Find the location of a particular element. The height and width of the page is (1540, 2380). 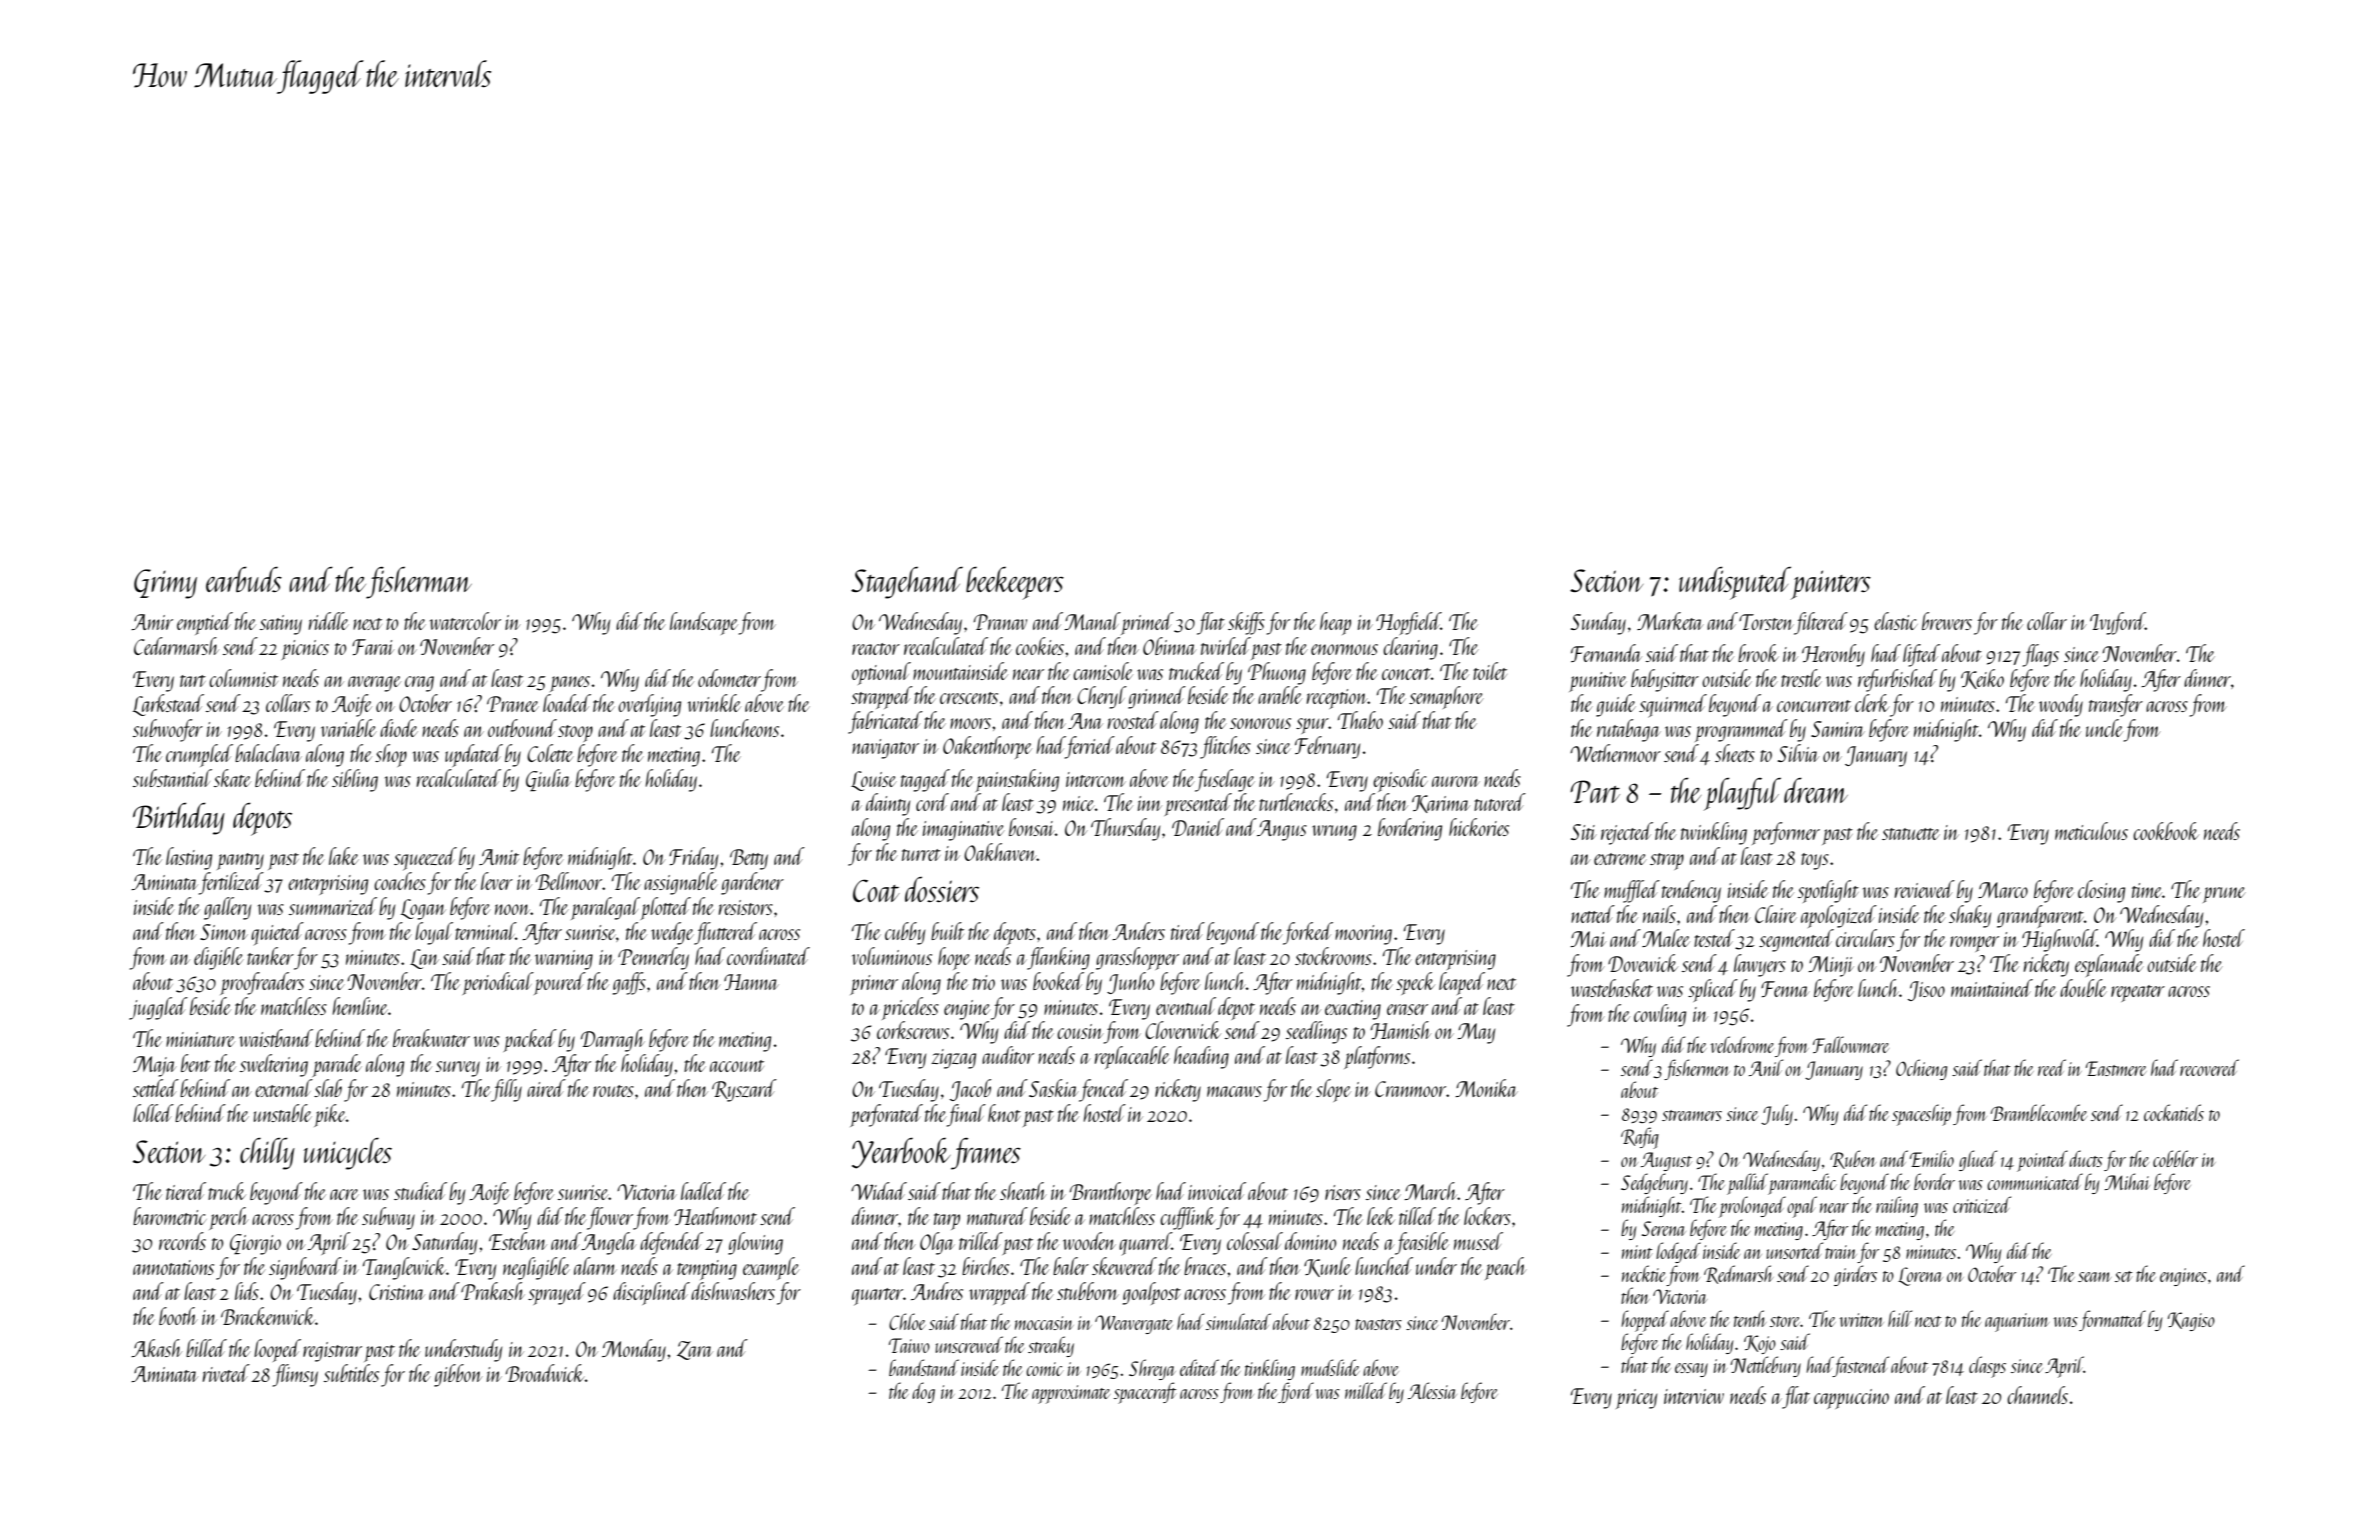

beekeepers is located at coordinates (1015, 583).
